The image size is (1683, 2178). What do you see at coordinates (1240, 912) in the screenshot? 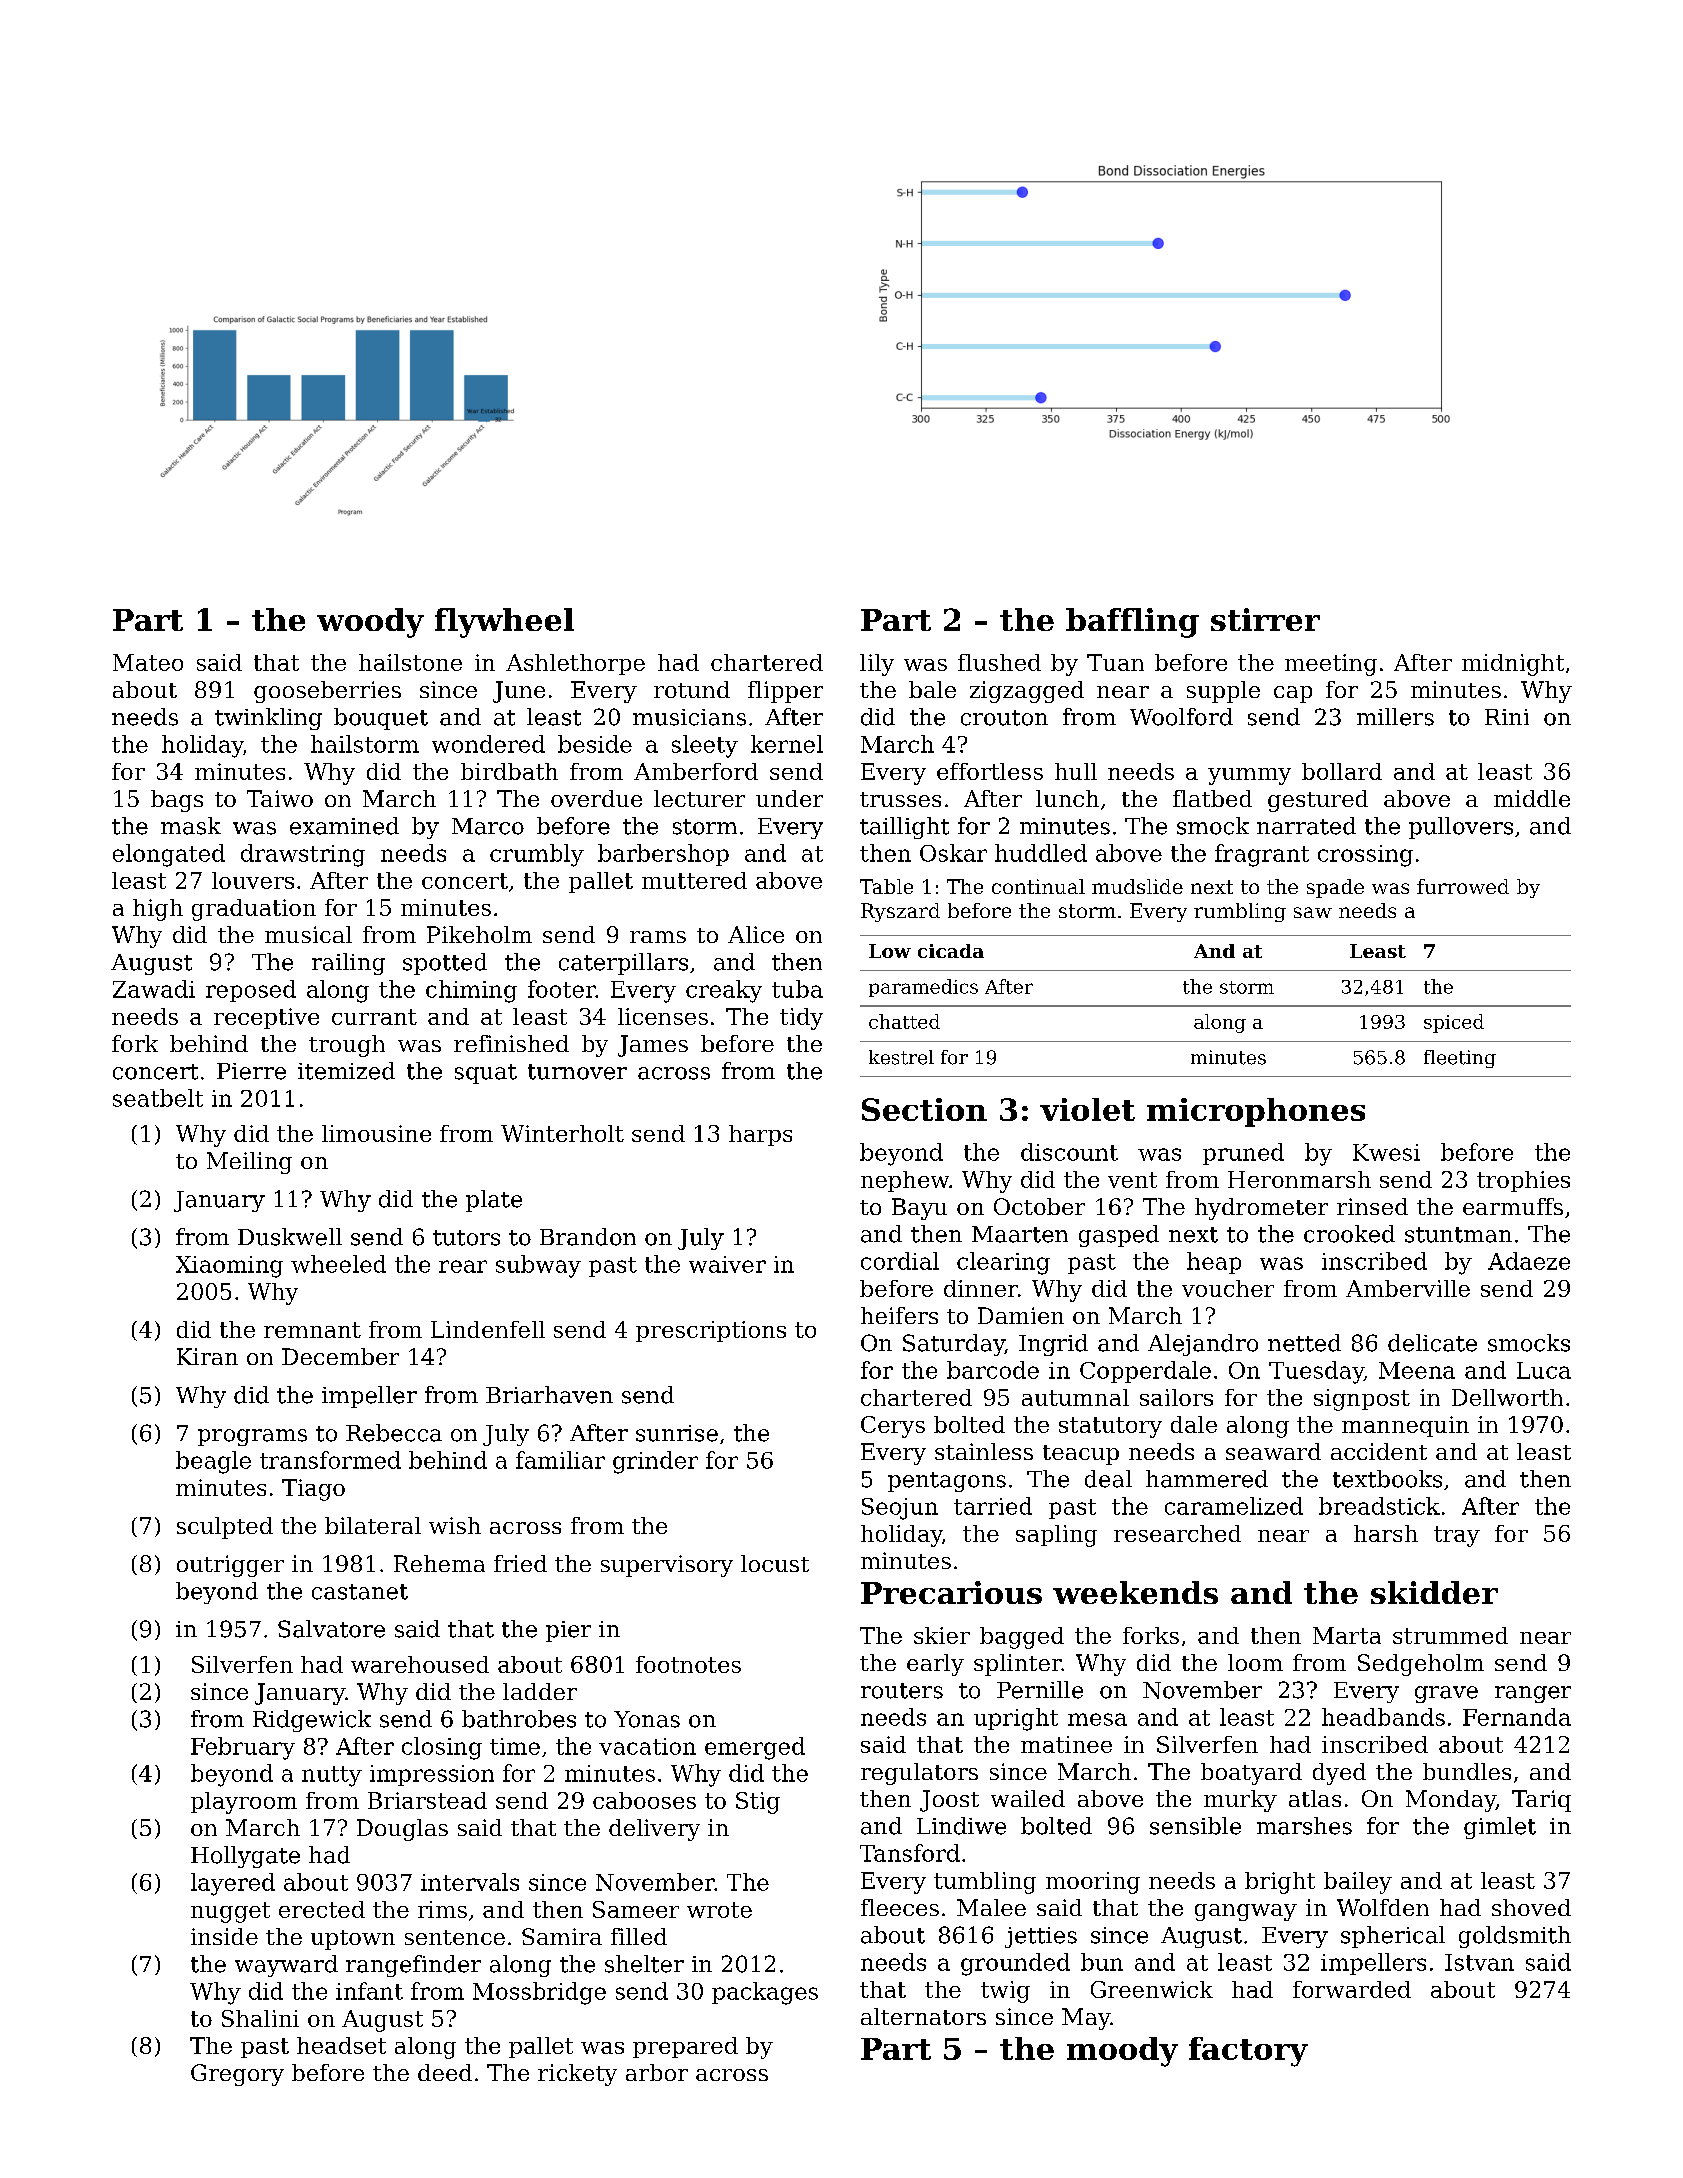
I see `rumbling` at bounding box center [1240, 912].
